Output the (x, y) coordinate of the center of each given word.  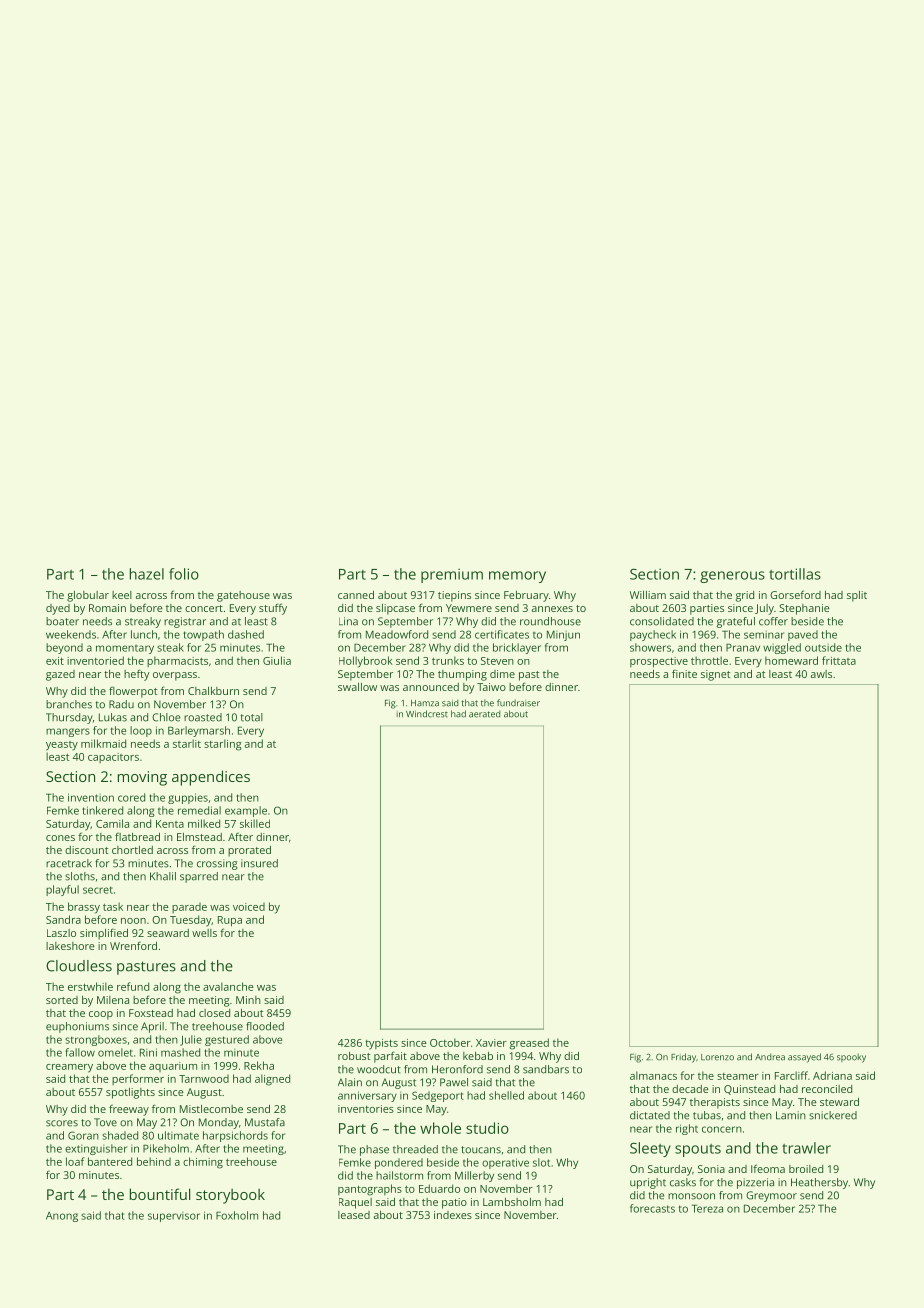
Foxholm (237, 1215)
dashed (246, 634)
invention (91, 797)
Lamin (791, 1115)
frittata (839, 660)
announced (431, 687)
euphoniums (77, 1027)
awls (821, 674)
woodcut (379, 1069)
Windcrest (427, 714)
